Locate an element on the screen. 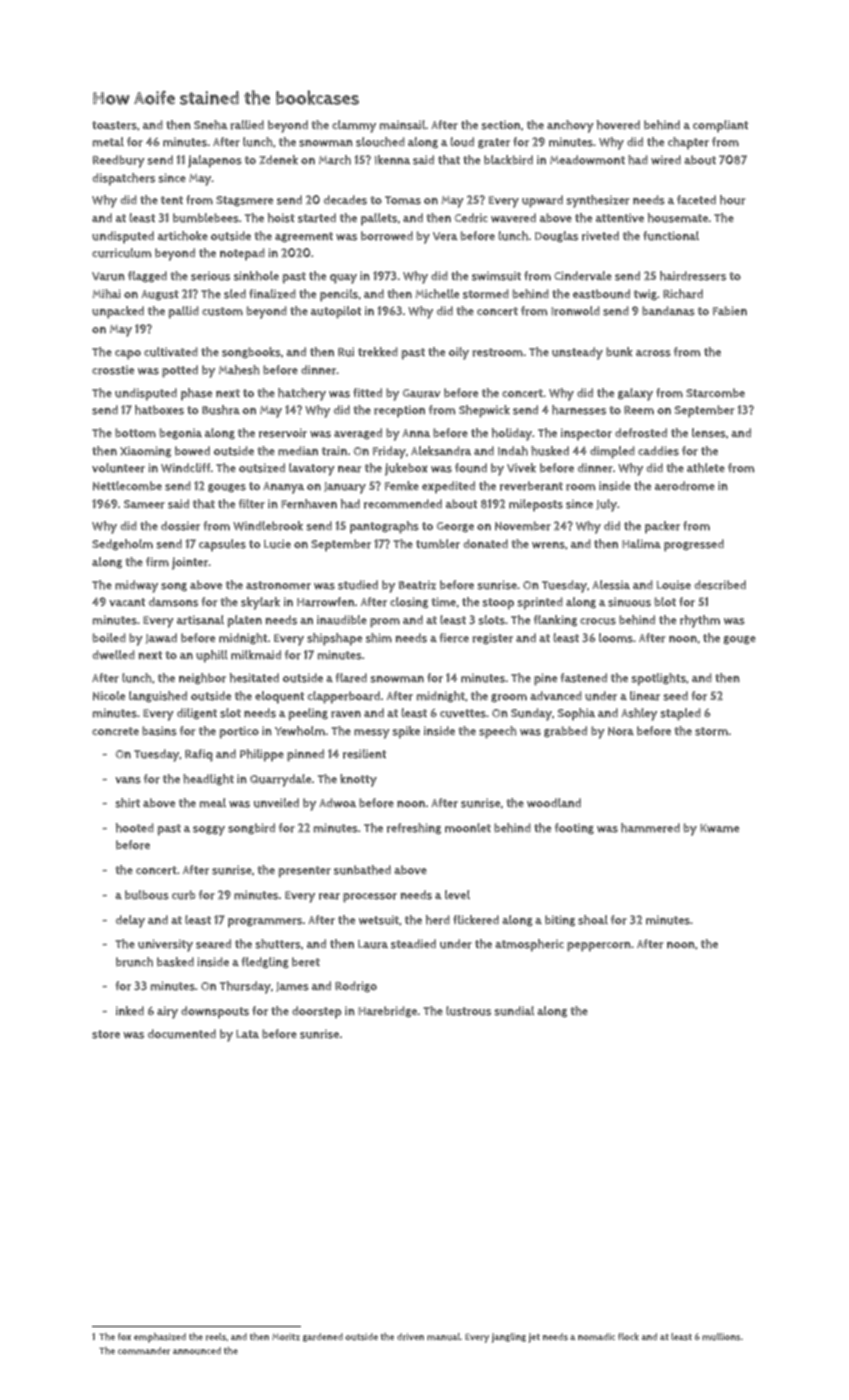 This screenshot has height=1400, width=849. oily is located at coordinates (459, 353).
